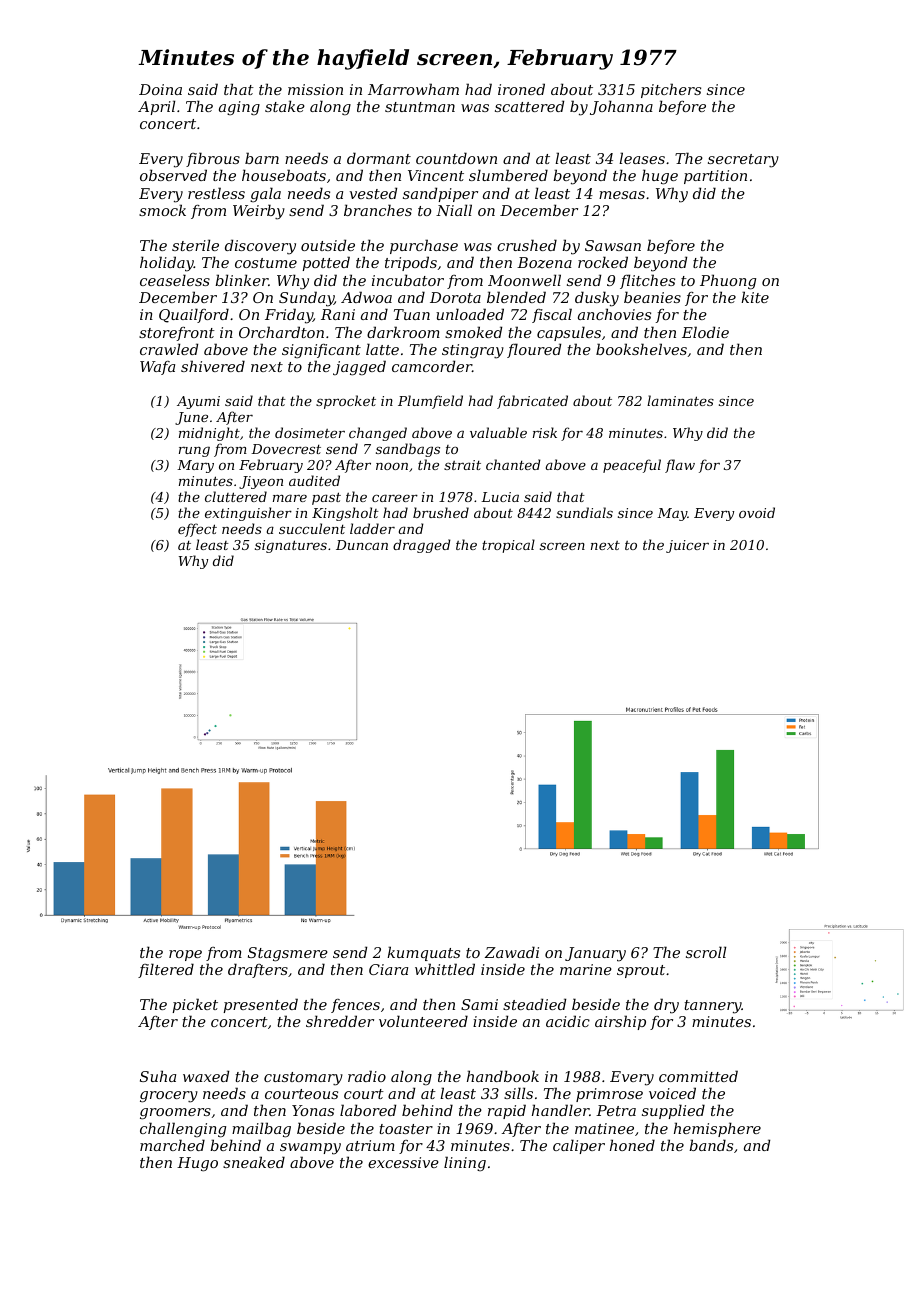 This screenshot has width=924, height=1314. Describe the element at coordinates (512, 952) in the screenshot. I see `Zawadi` at that location.
